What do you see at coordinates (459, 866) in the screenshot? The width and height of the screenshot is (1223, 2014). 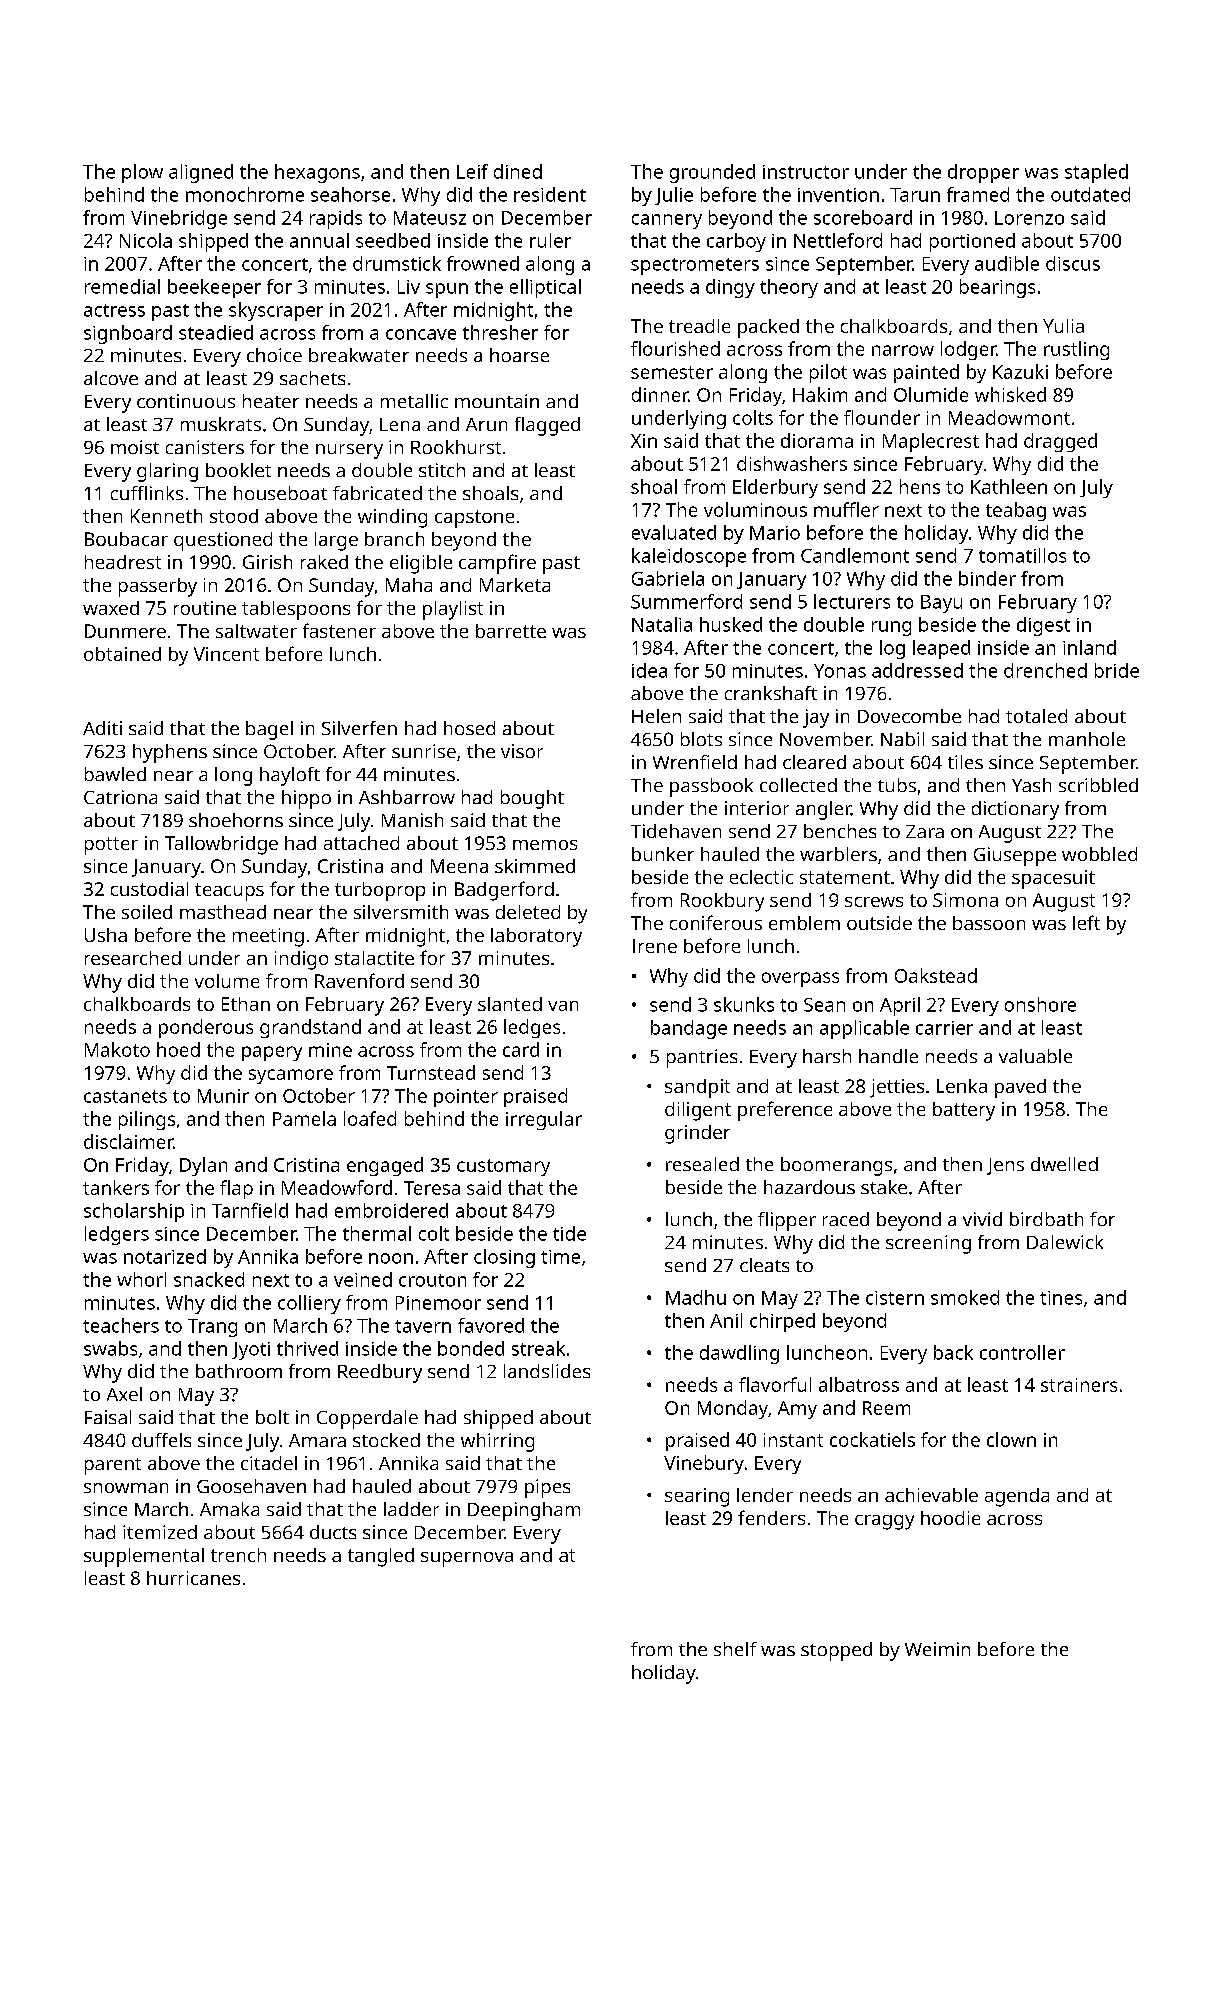 I see `Meena` at bounding box center [459, 866].
